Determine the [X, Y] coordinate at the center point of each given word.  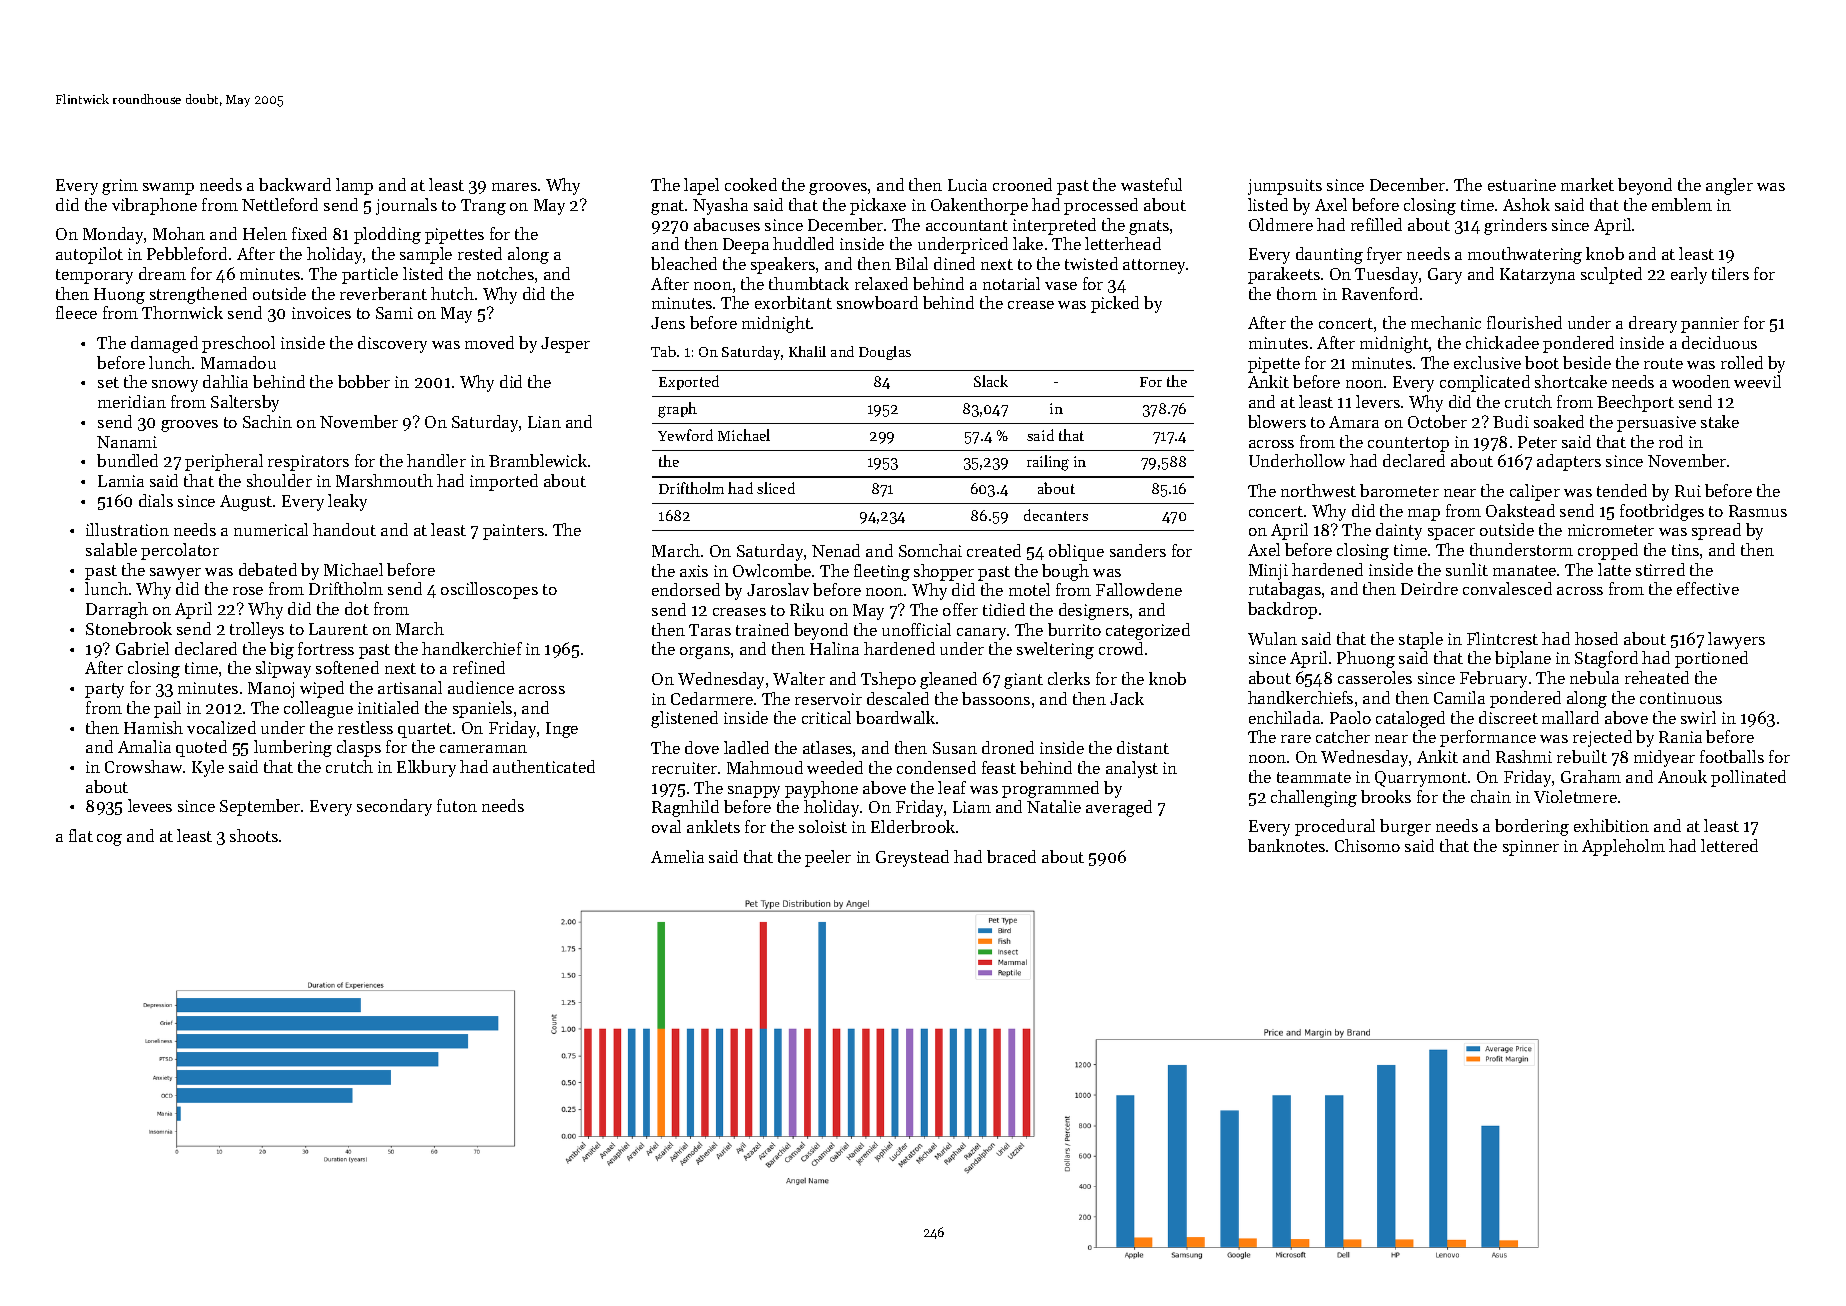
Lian [544, 422]
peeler [828, 858]
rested [480, 253]
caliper [1535, 492]
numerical [271, 529]
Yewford [685, 435]
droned [1008, 747]
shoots [254, 835]
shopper [944, 572]
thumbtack [809, 283]
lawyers [1736, 640]
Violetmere [1575, 796]
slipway [283, 669]
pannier [1710, 325]
